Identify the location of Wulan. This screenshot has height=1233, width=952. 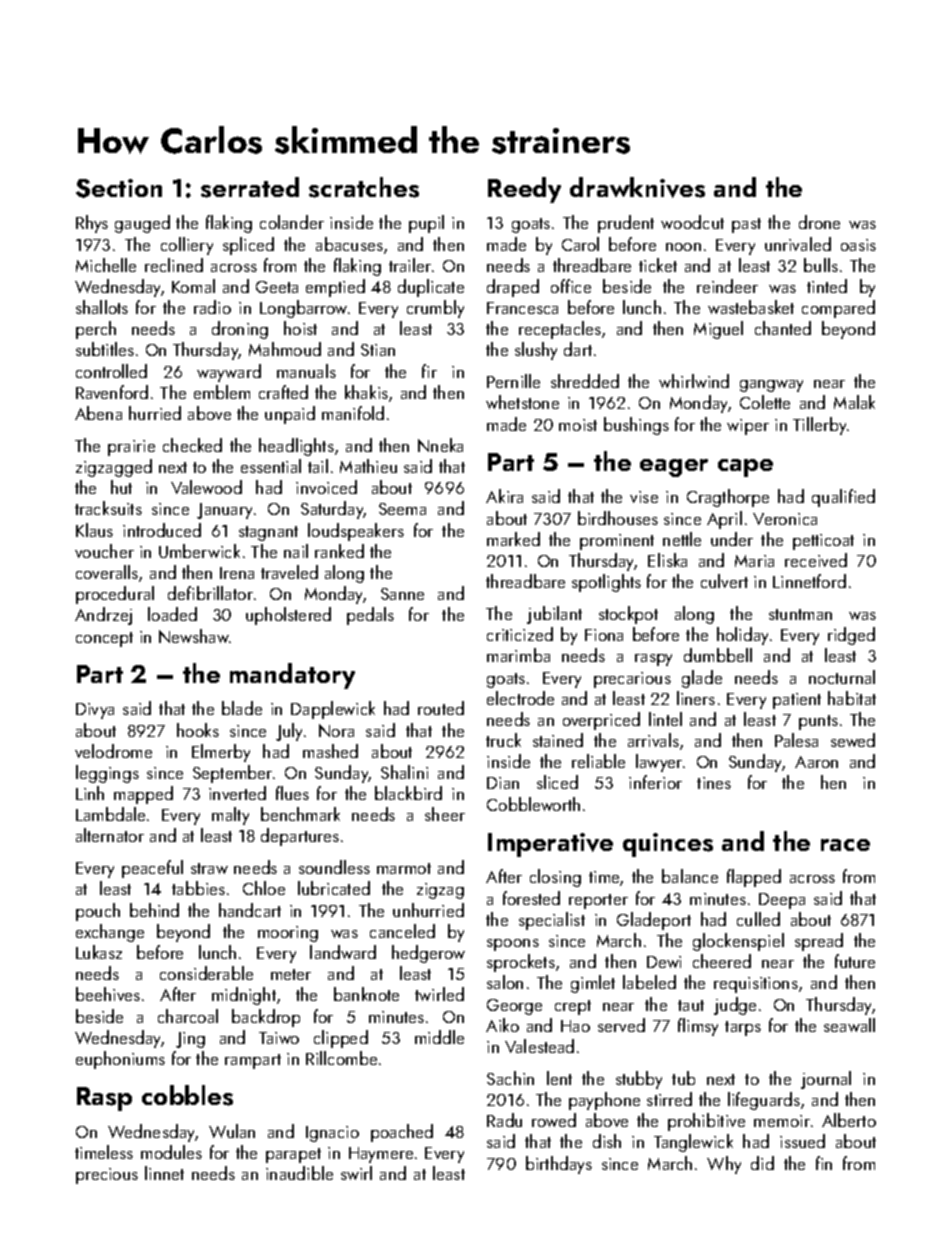
(232, 1131).
